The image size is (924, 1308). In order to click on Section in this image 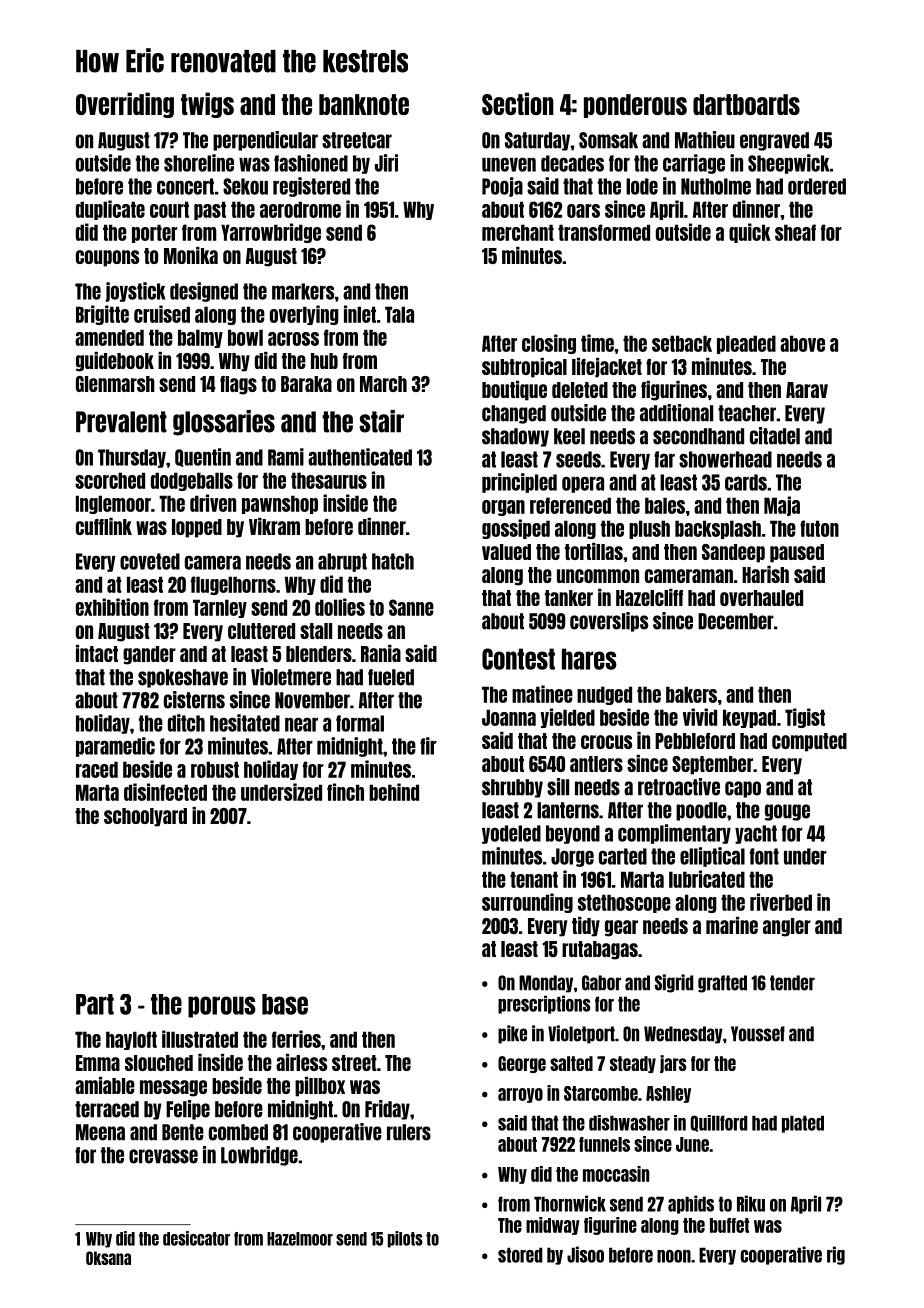, I will do `click(518, 103)`.
